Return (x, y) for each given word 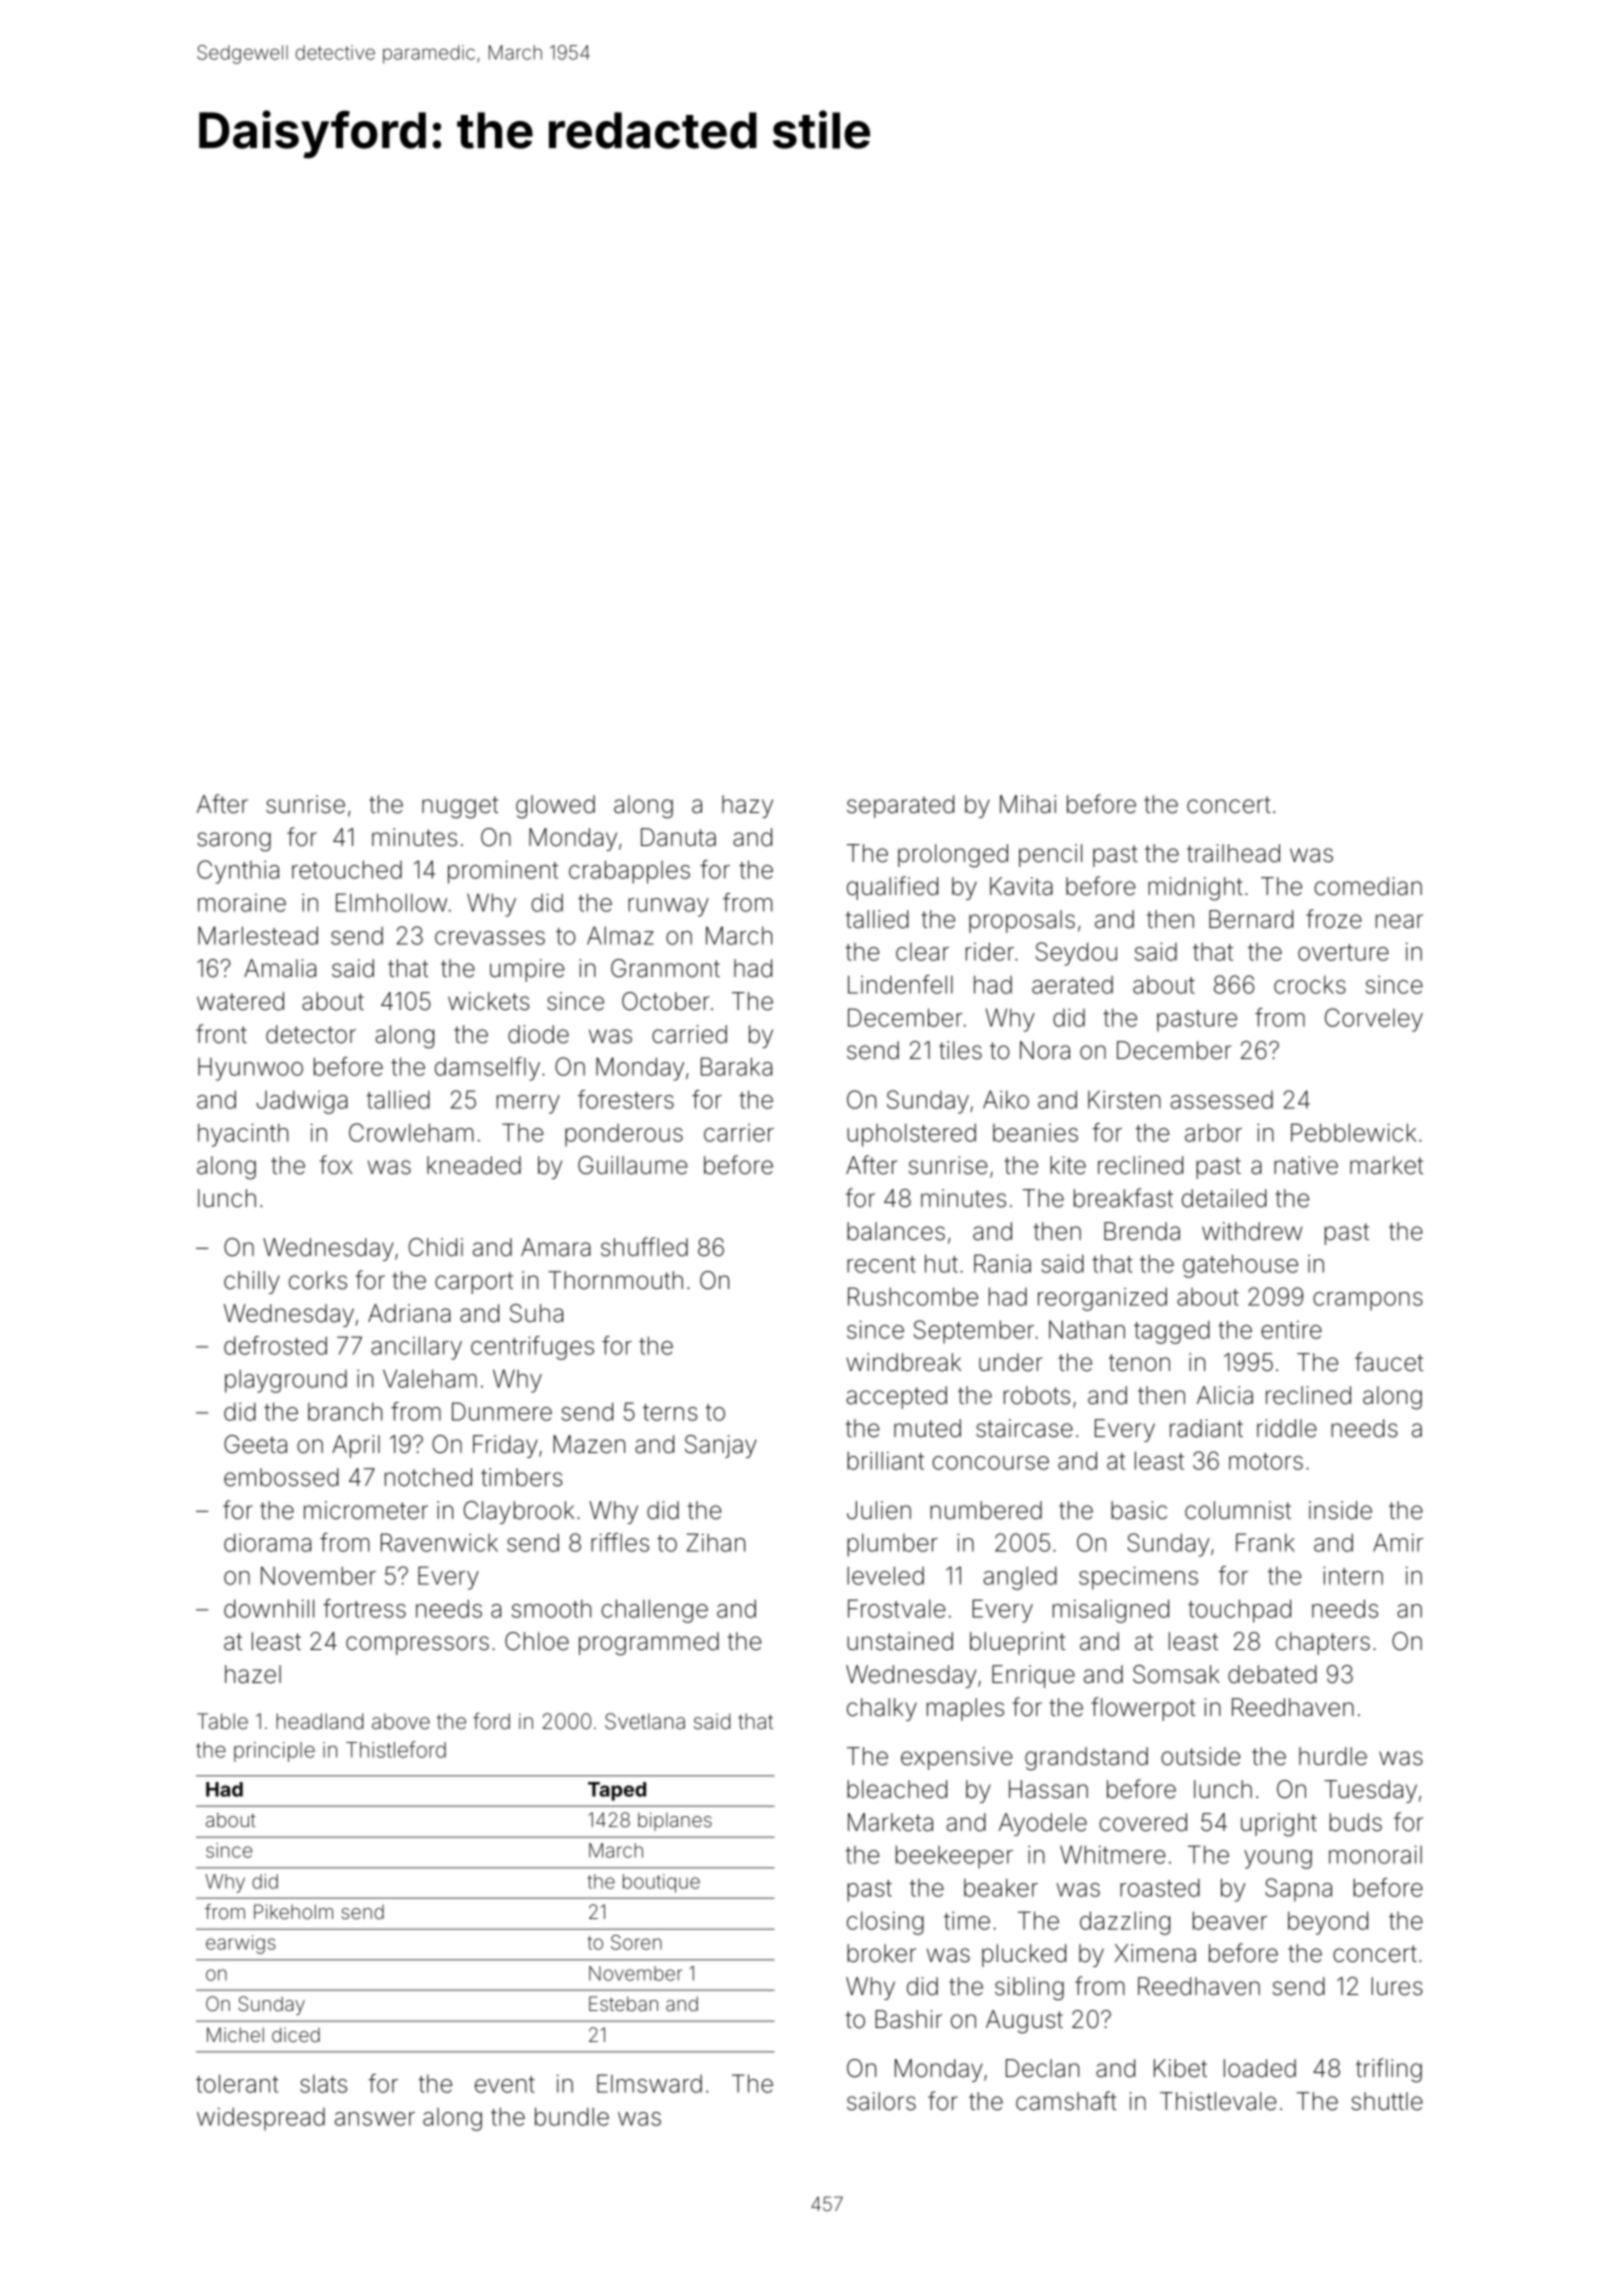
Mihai (1028, 804)
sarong (234, 842)
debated (1272, 1674)
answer (375, 2119)
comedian (1368, 886)
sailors (881, 2101)
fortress (364, 1608)
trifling (1389, 2070)
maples (965, 1709)
